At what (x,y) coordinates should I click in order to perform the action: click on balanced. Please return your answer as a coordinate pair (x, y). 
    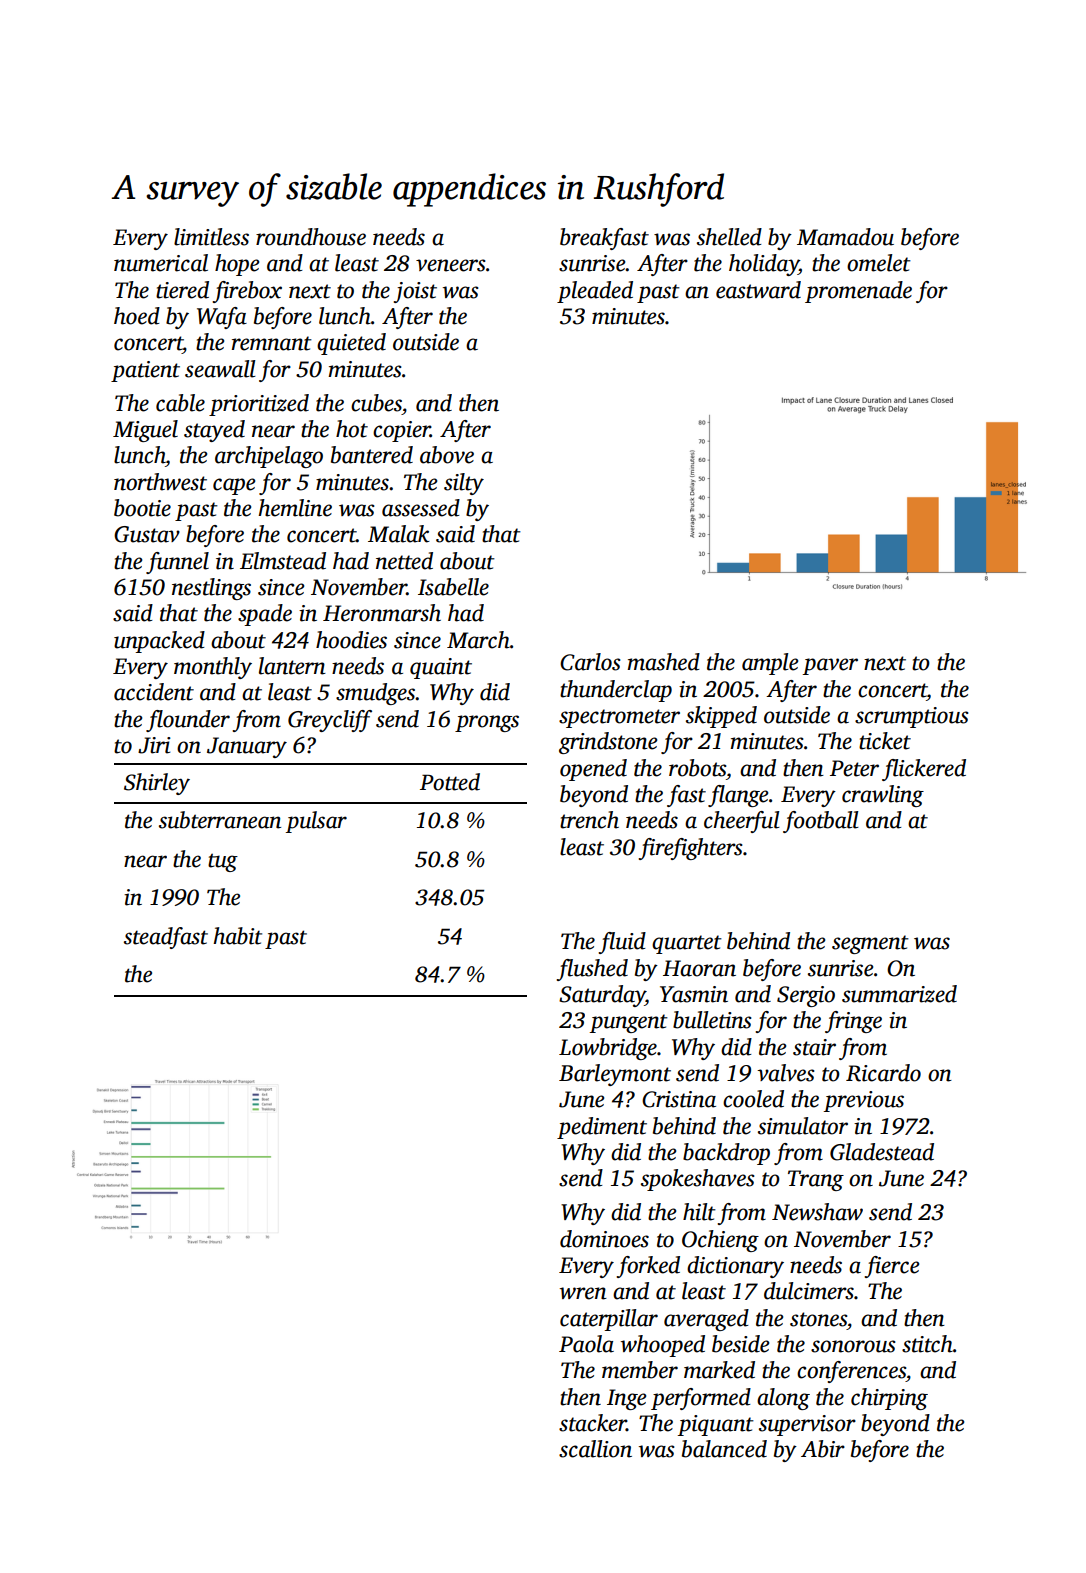
    Looking at the image, I should click on (724, 1449).
